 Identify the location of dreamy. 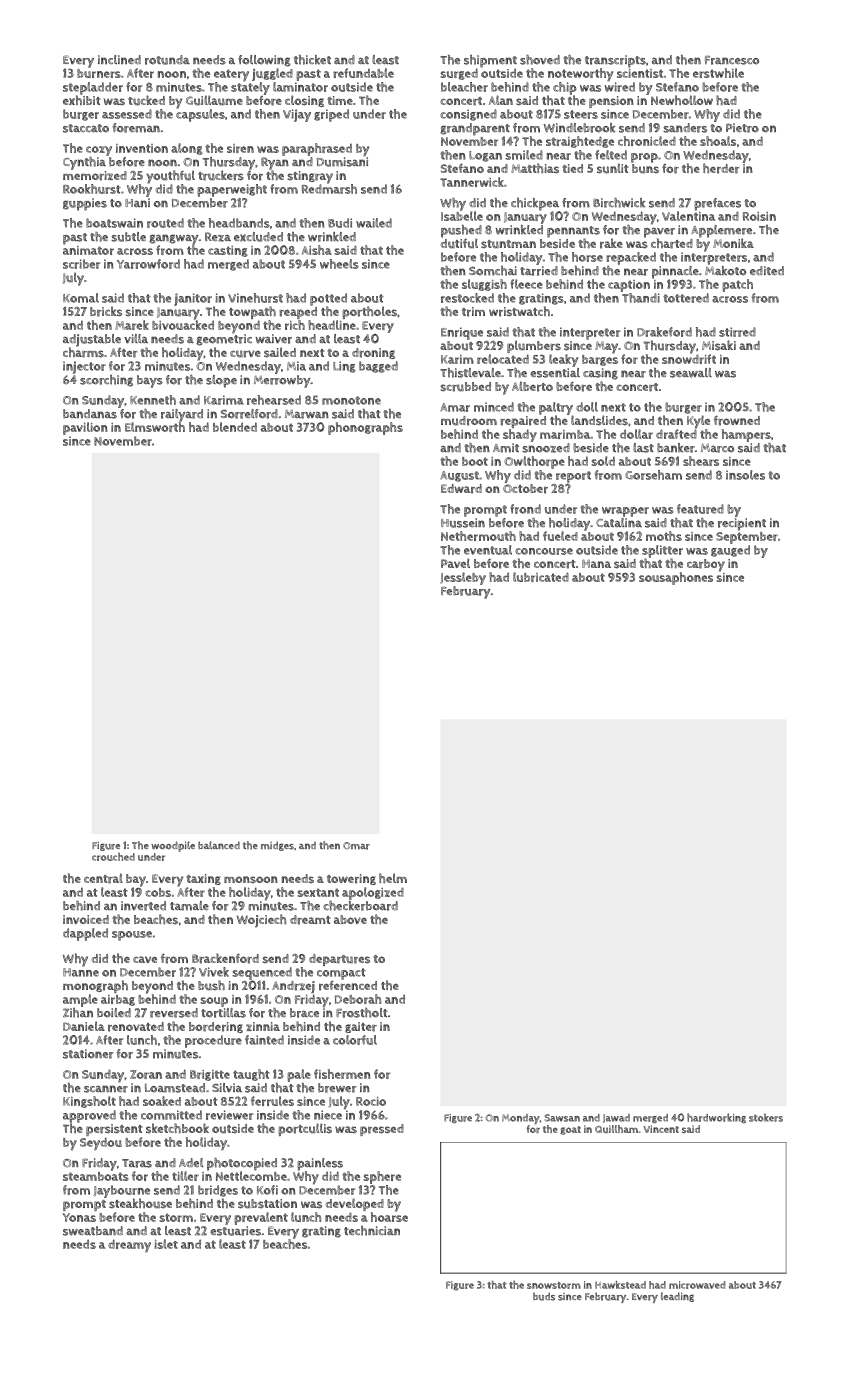
(129, 1246).
